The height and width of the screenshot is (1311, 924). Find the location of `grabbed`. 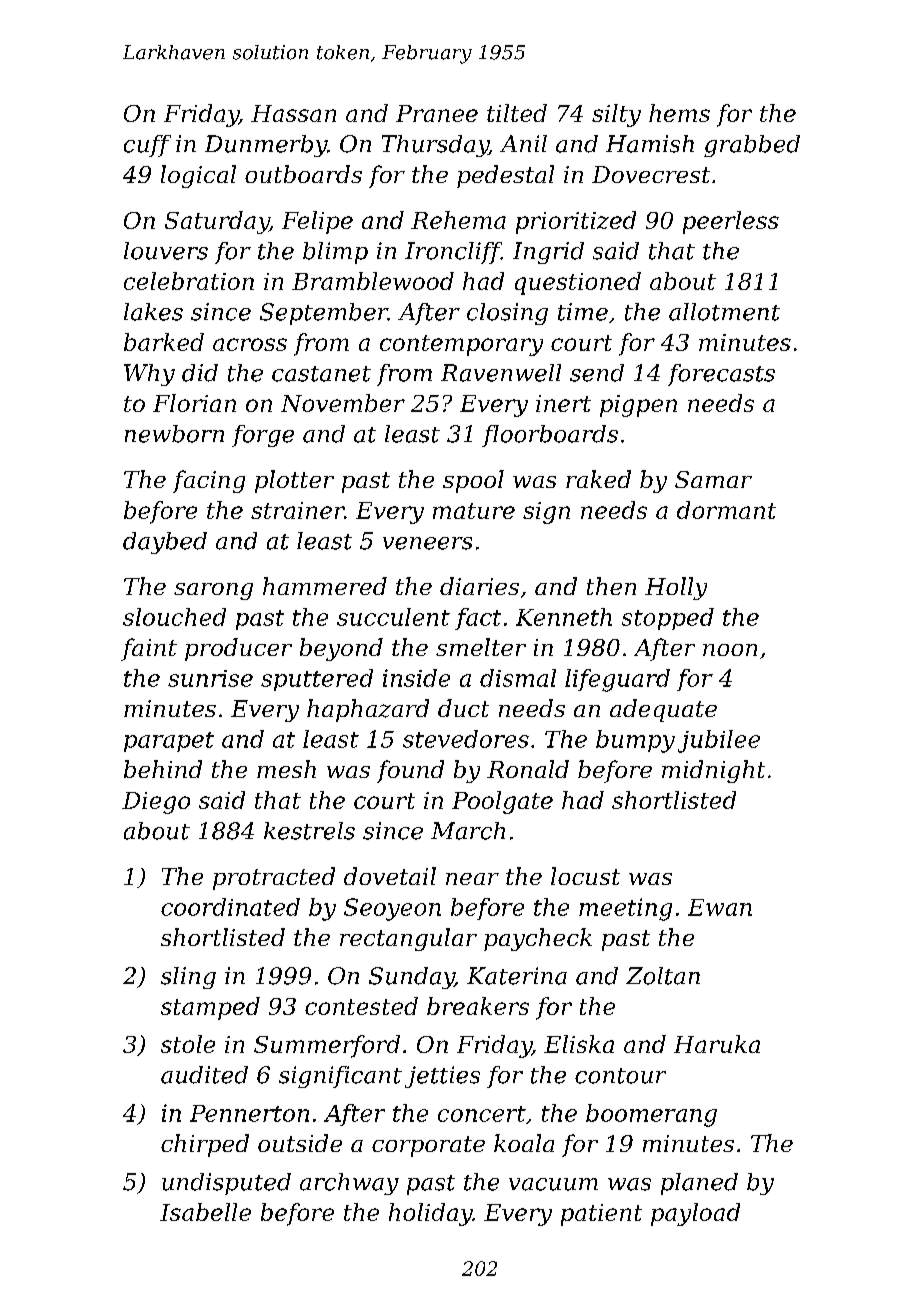

grabbed is located at coordinates (752, 146).
